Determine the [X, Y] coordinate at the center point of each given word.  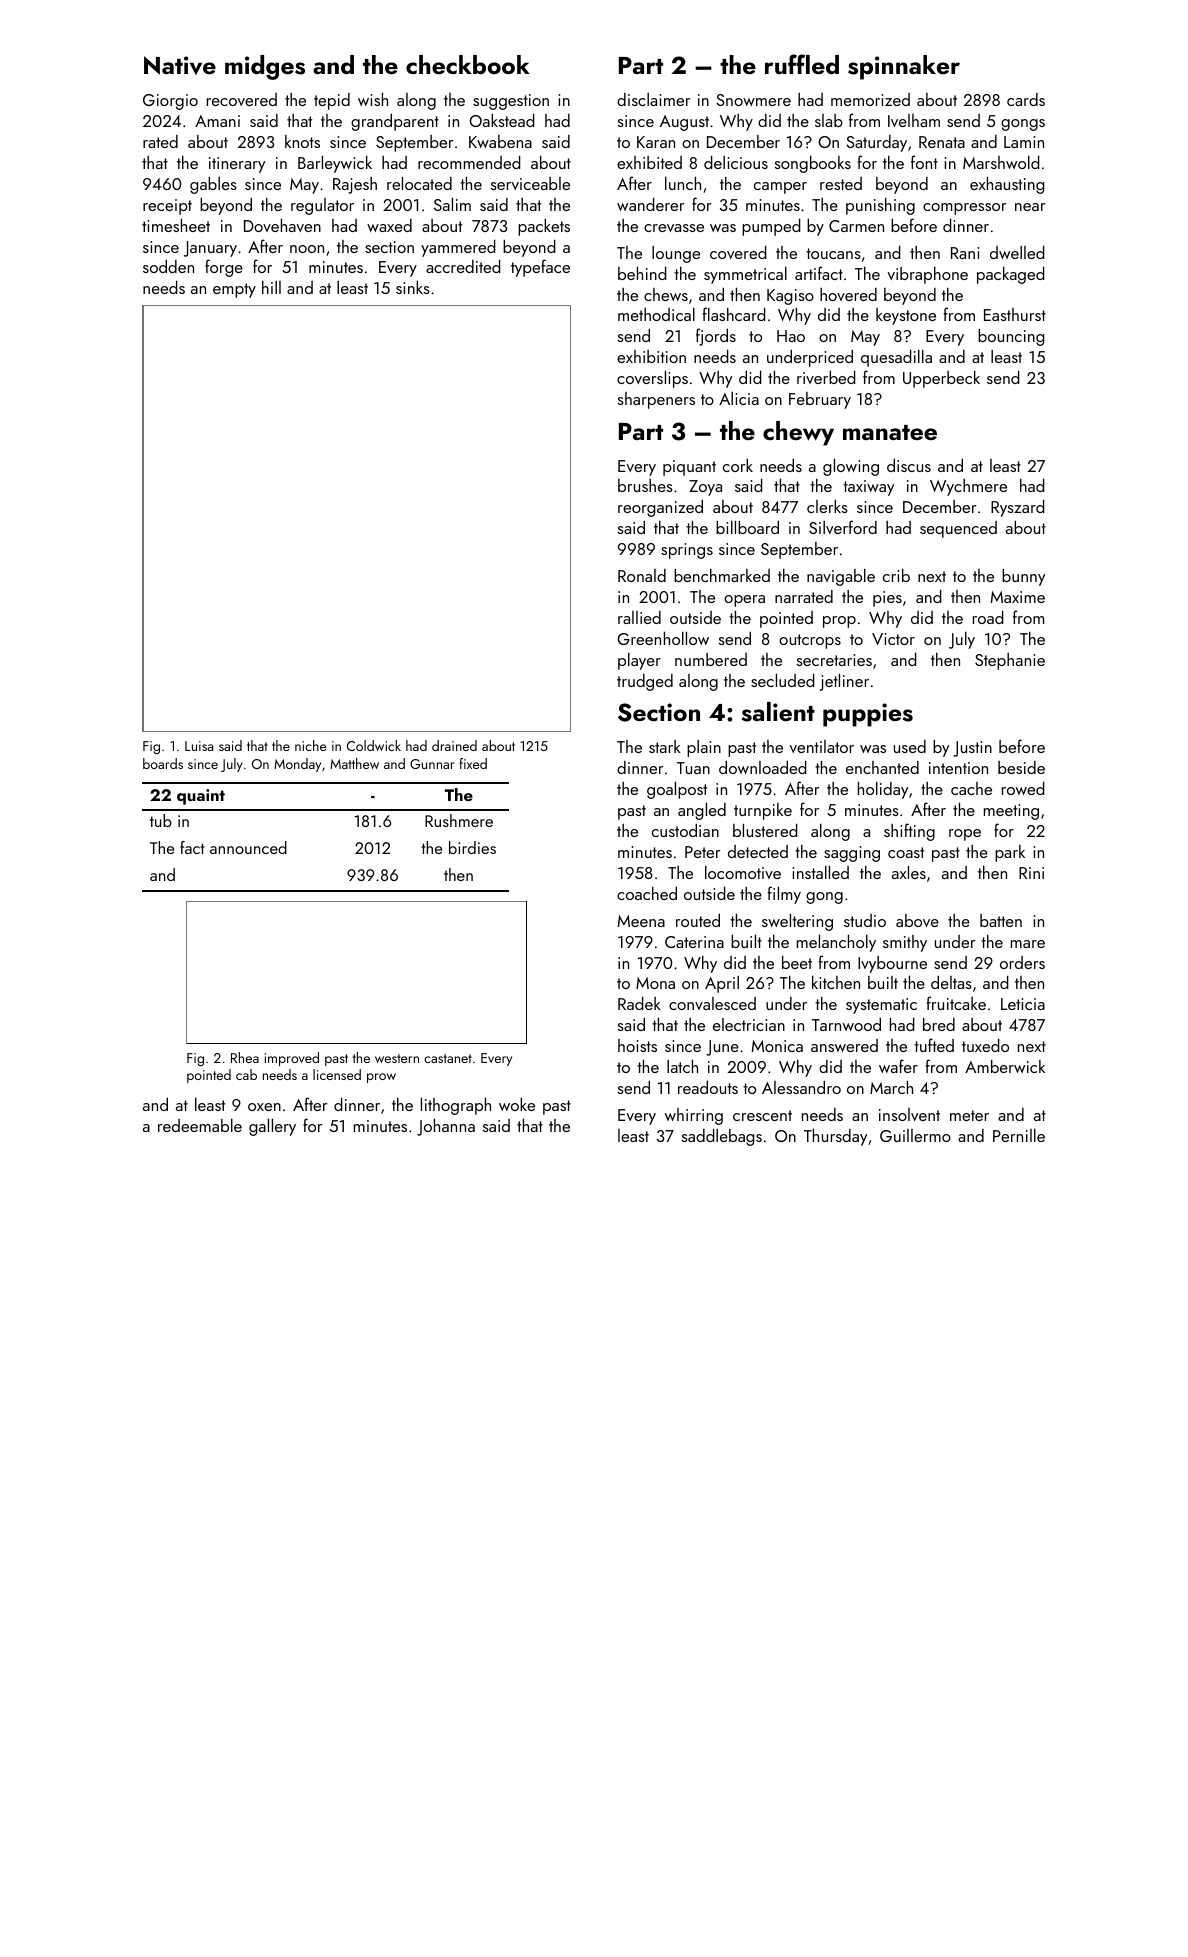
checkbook [468, 64]
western [397, 1058]
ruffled [802, 64]
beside [1021, 767]
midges [265, 67]
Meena [641, 921]
